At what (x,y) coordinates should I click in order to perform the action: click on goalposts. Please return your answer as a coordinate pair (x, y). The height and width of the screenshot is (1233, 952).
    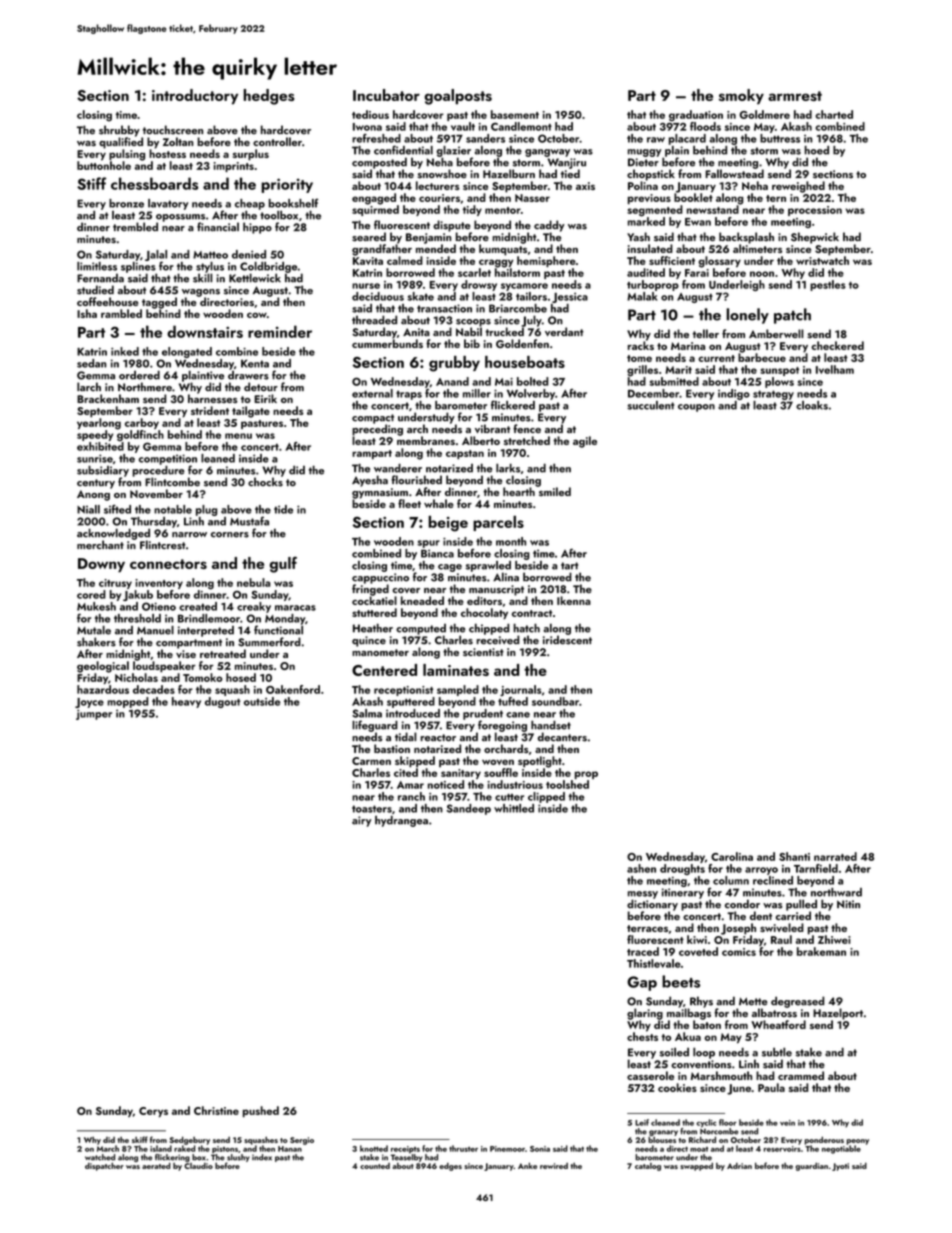
    Looking at the image, I should click on (458, 97).
